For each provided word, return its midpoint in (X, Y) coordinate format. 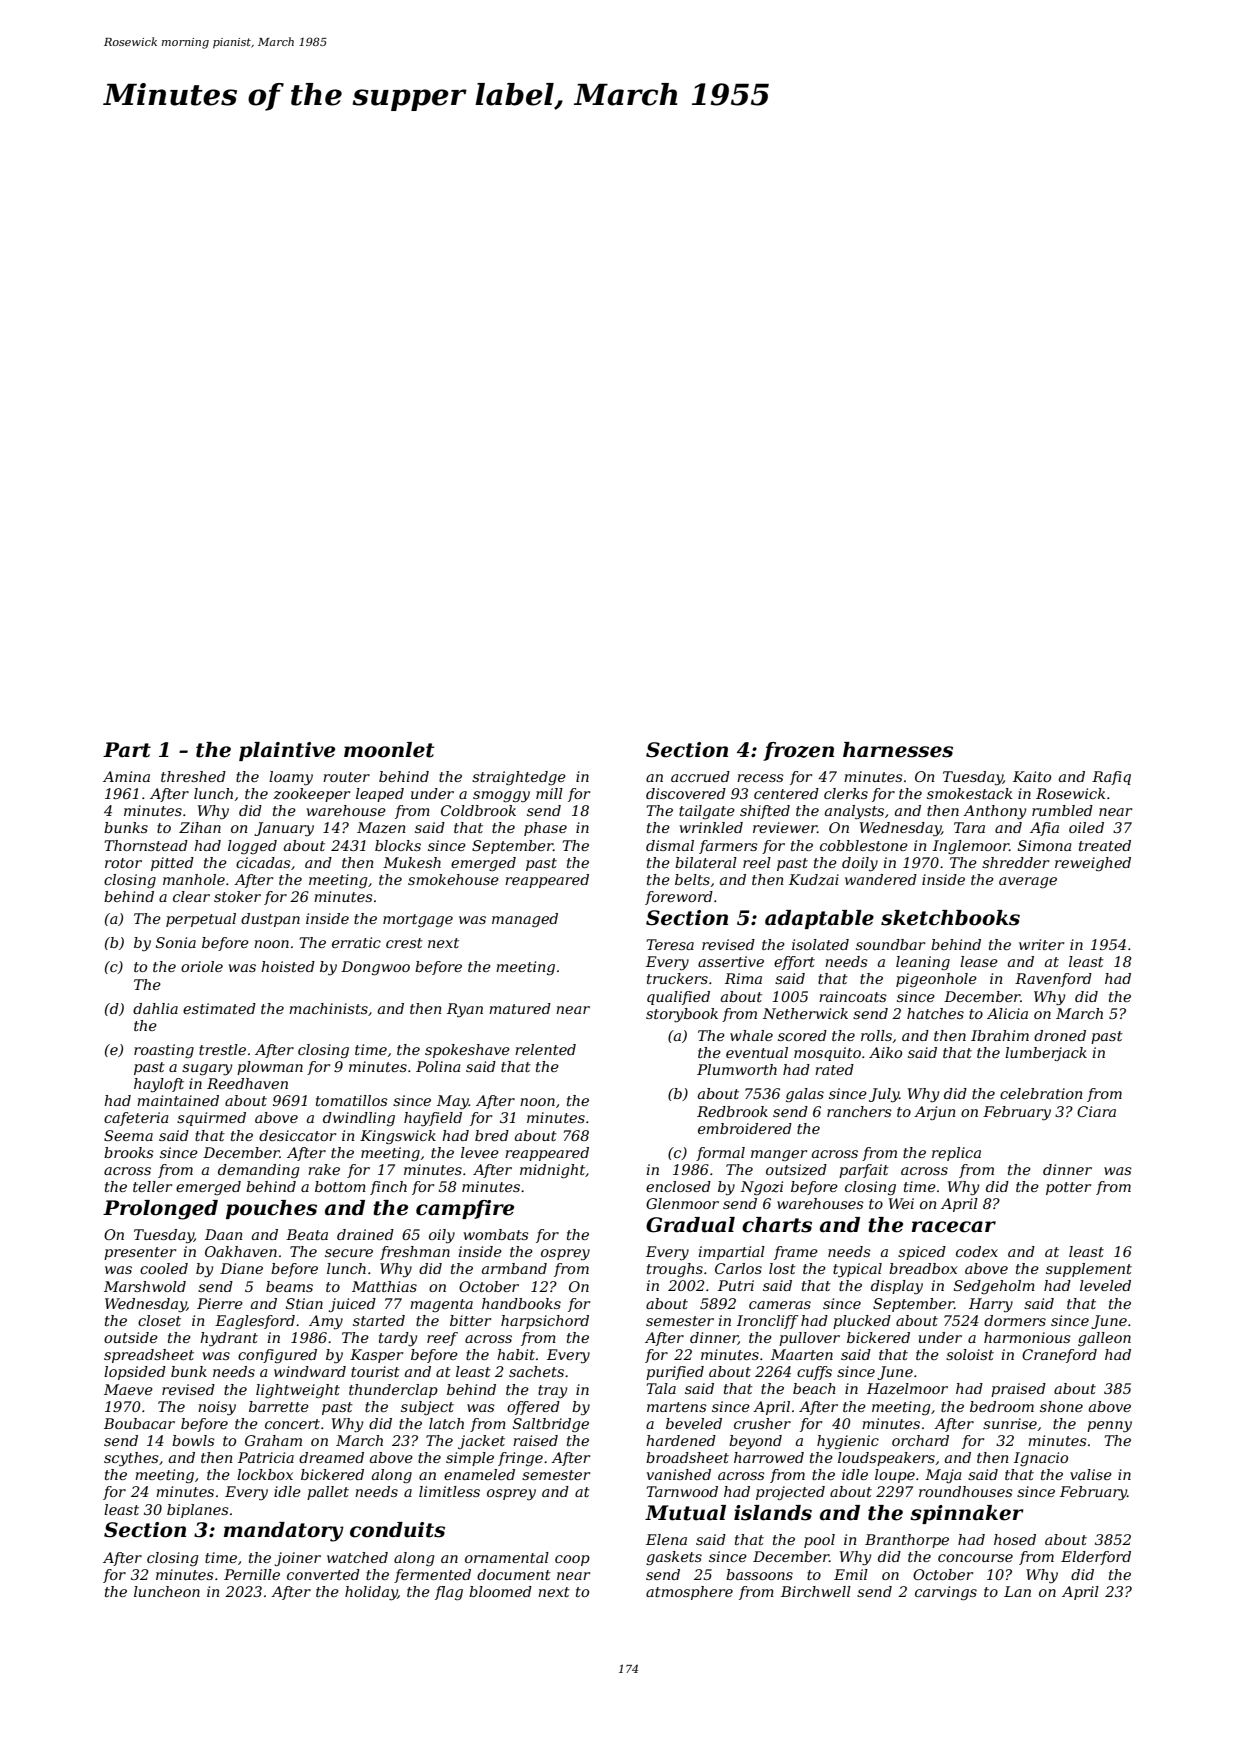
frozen (798, 751)
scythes (131, 1459)
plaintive (287, 751)
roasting (164, 1051)
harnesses (898, 750)
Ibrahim (1000, 1035)
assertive (731, 961)
